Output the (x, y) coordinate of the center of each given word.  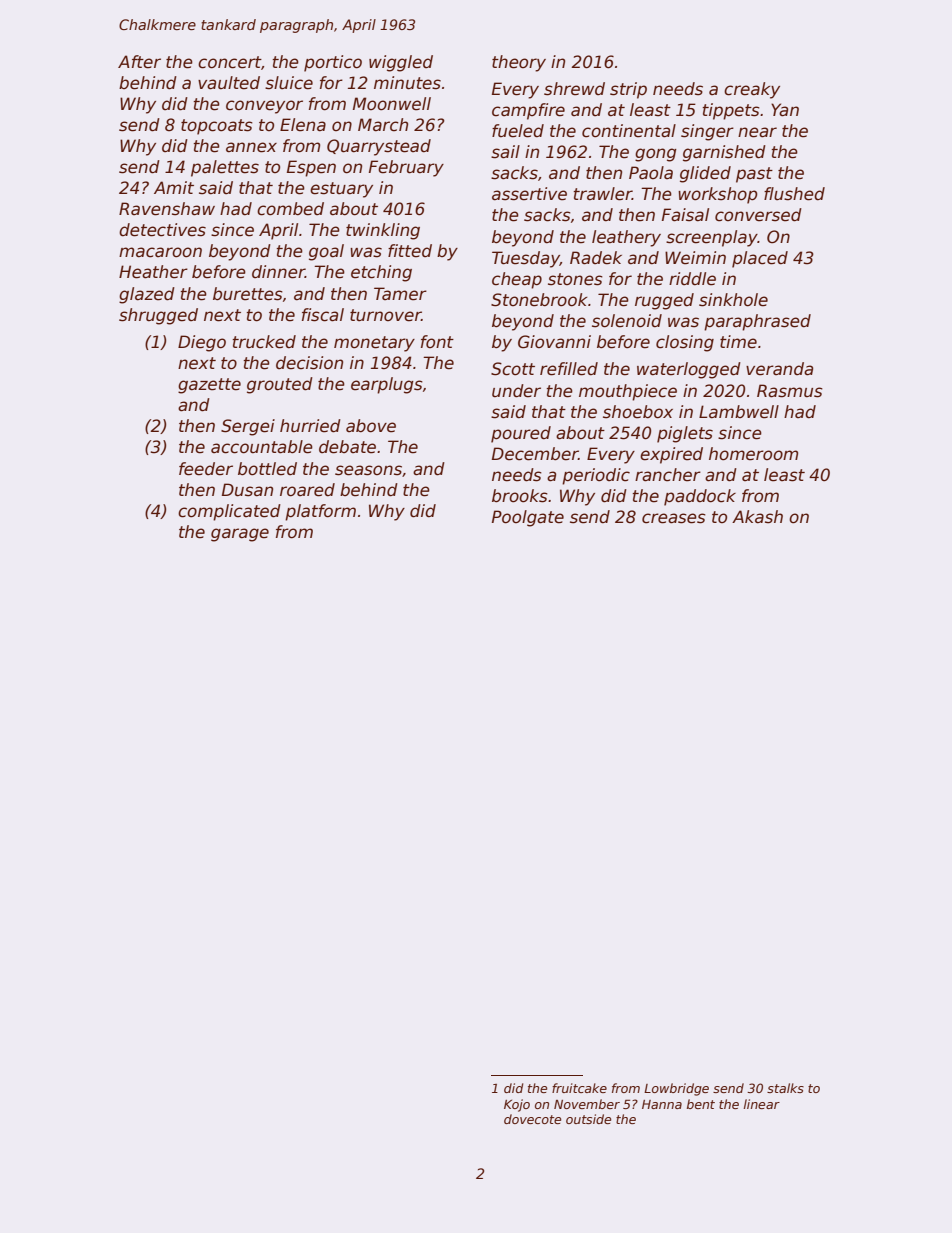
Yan (785, 110)
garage (240, 535)
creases (674, 518)
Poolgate (528, 518)
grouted (280, 385)
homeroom (753, 454)
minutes (407, 83)
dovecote (532, 1119)
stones (575, 279)
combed (290, 209)
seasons (368, 470)
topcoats (217, 127)
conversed (758, 215)
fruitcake (579, 1088)
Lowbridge (676, 1089)
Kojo (517, 1105)
